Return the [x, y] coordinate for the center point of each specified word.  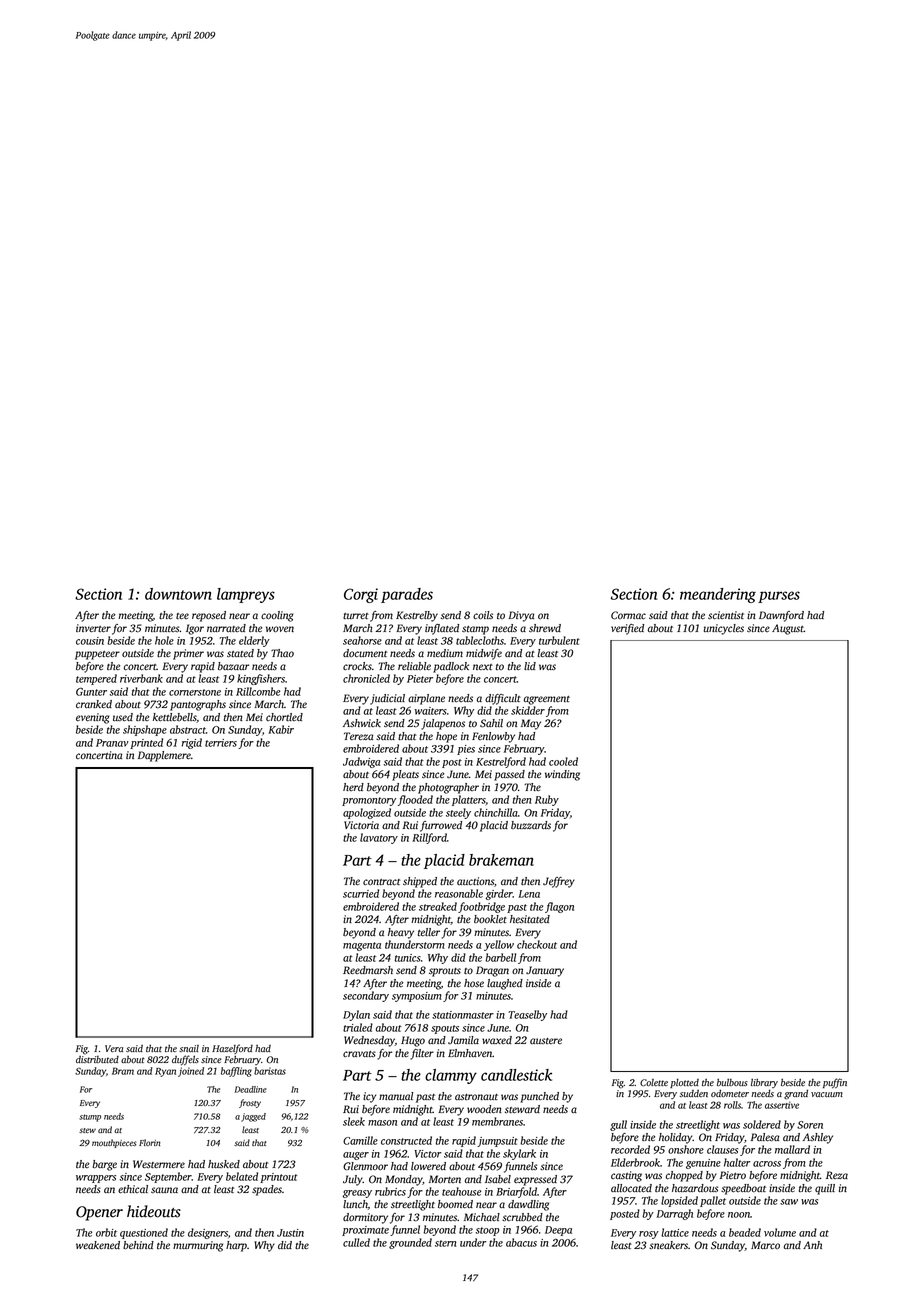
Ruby [547, 800]
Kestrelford [501, 762]
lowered [428, 1166]
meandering [718, 595]
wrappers [96, 1179]
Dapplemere [164, 756]
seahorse [362, 640]
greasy [357, 1194]
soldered [762, 1124]
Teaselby [527, 1015]
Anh [812, 1245]
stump [90, 1118]
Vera [114, 1048]
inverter [93, 628]
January [545, 971]
